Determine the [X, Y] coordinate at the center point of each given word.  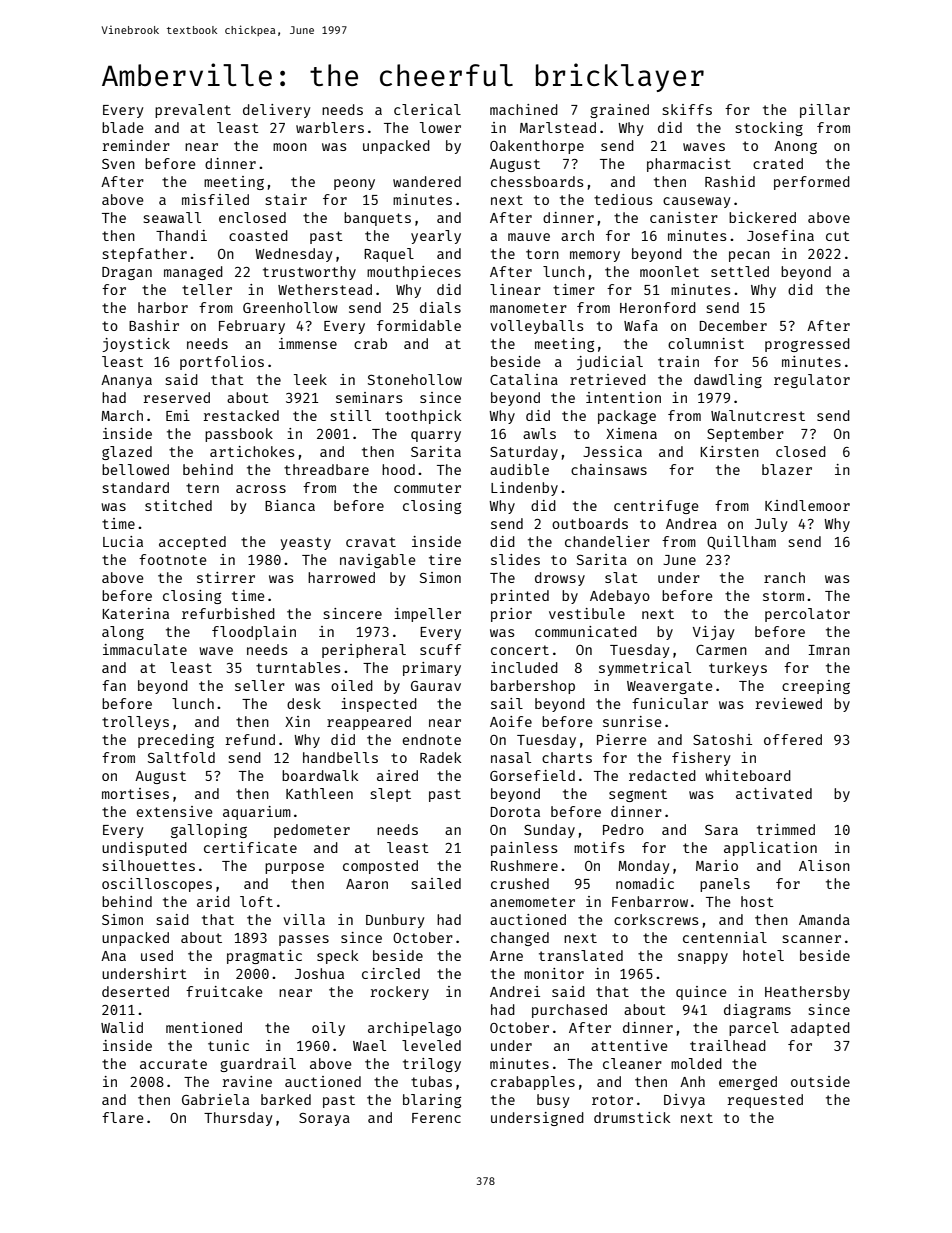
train [678, 361]
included [524, 667]
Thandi [181, 235]
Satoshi [722, 739]
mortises [135, 793]
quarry [436, 436]
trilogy [432, 1065]
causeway [696, 202]
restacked [241, 415]
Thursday [238, 1119]
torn [542, 254]
